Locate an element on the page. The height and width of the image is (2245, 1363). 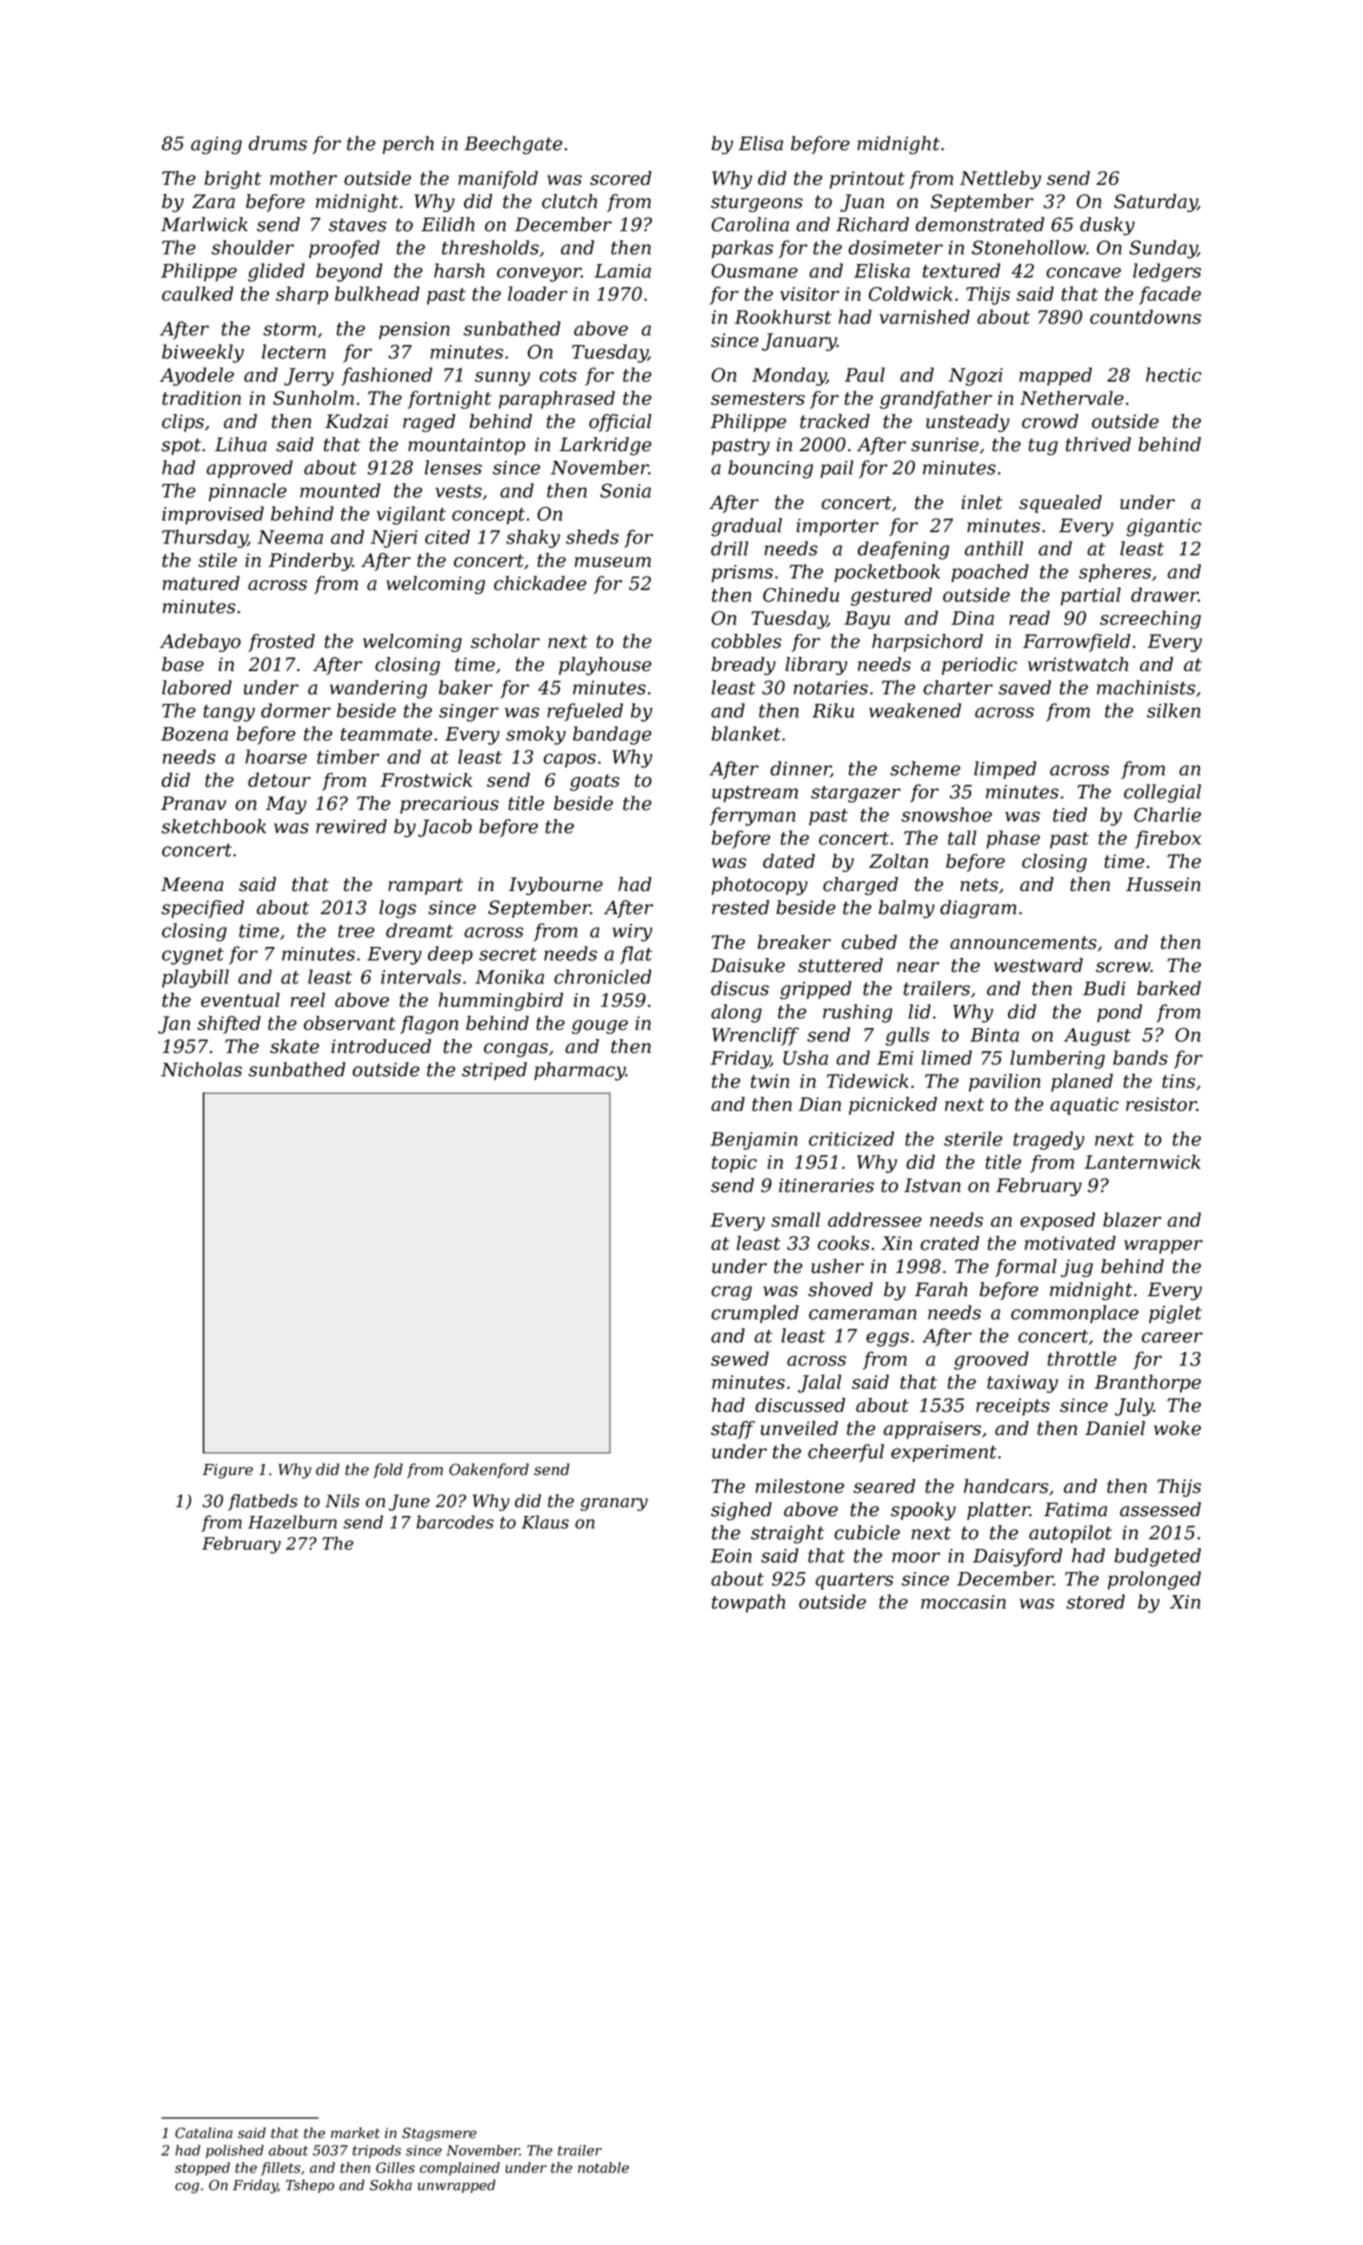
aquatic is located at coordinates (1084, 1106).
